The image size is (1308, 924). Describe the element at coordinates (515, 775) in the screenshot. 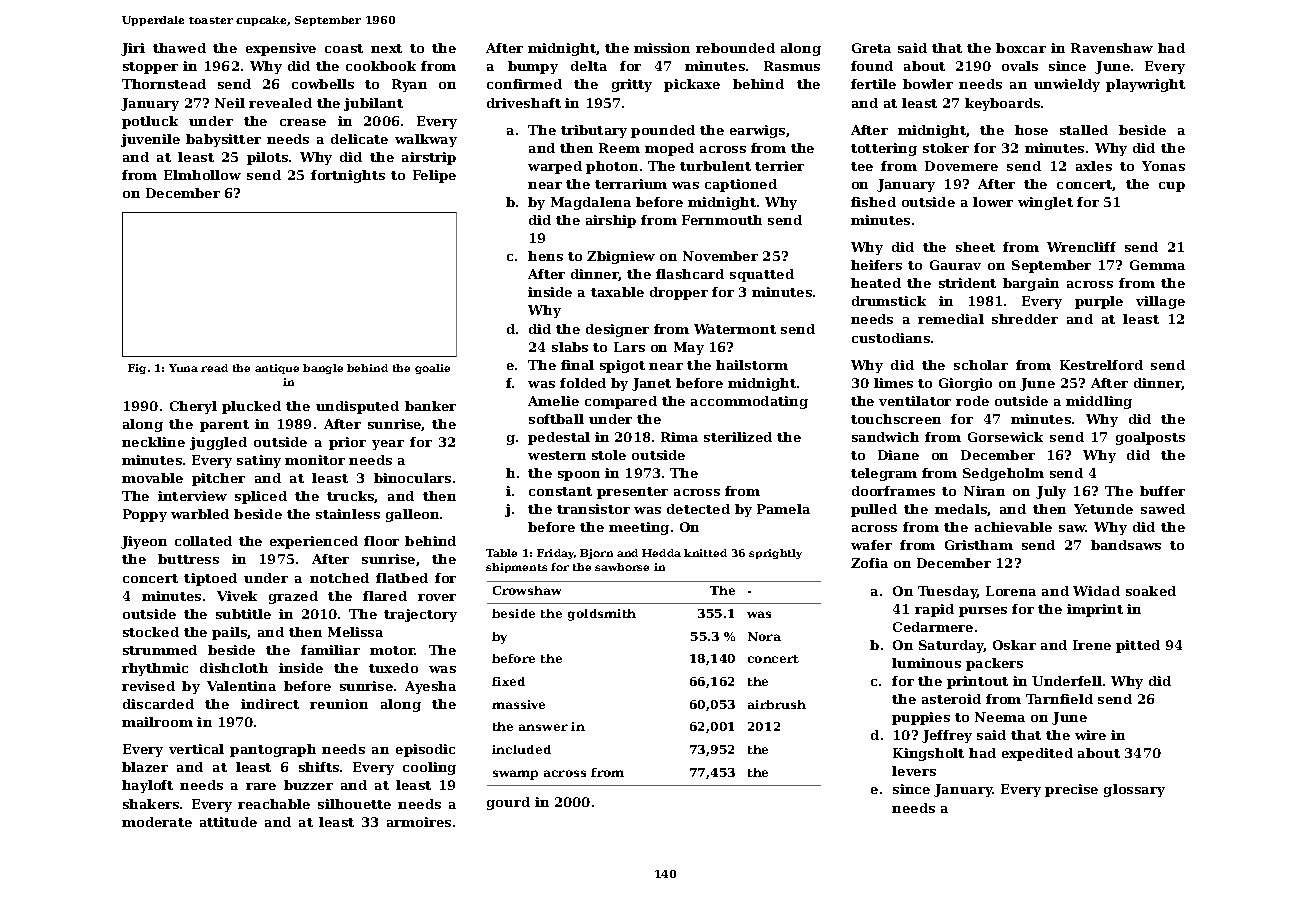

I see `swamp` at that location.
